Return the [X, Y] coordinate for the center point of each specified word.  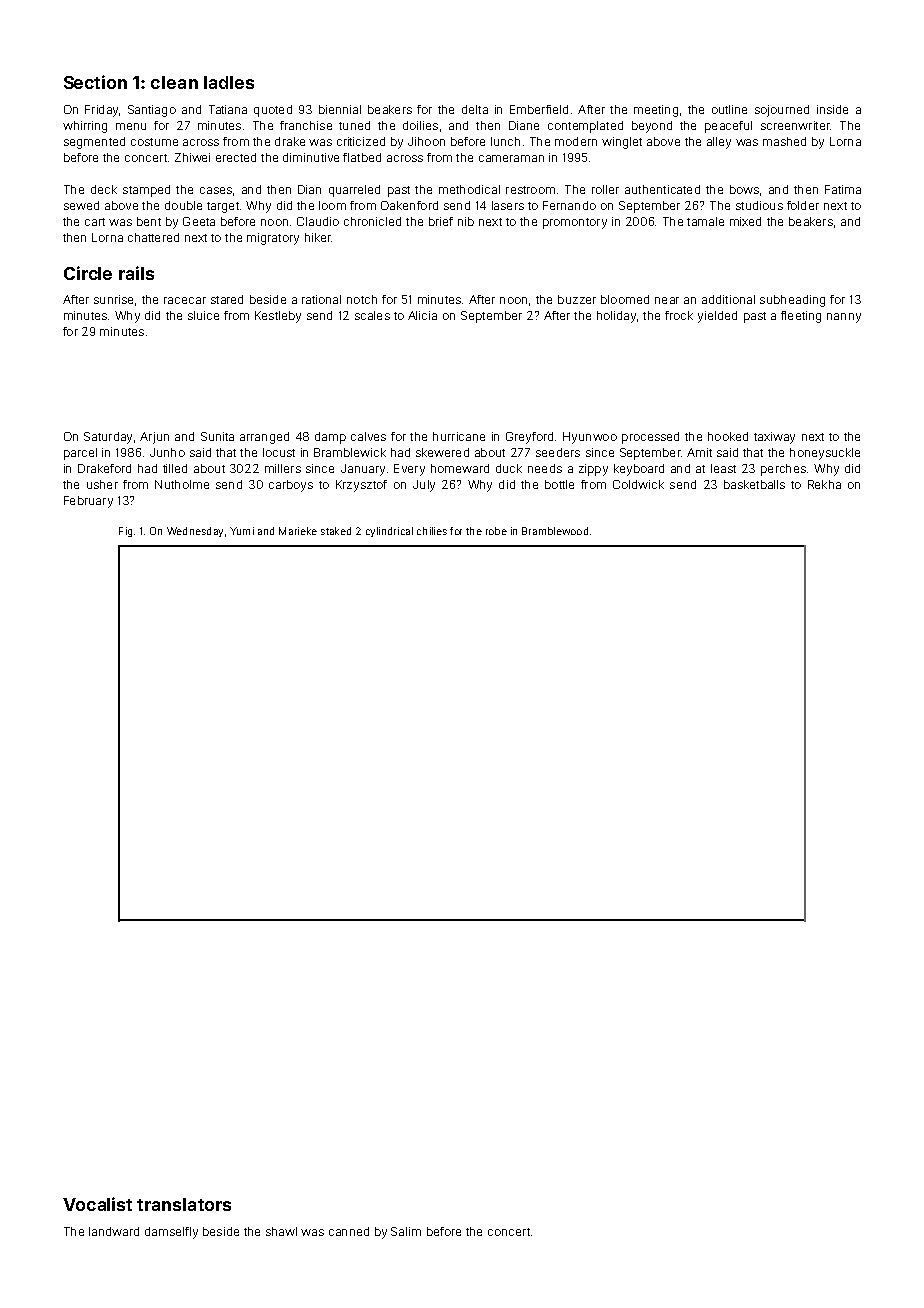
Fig [125, 532]
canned [349, 1231]
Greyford [529, 438]
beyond [652, 127]
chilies [432, 531]
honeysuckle [825, 454]
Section [95, 82]
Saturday [108, 438]
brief [441, 221]
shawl [281, 1231]
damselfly [171, 1233]
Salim [406, 1231]
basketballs [754, 484]
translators [184, 1204]
